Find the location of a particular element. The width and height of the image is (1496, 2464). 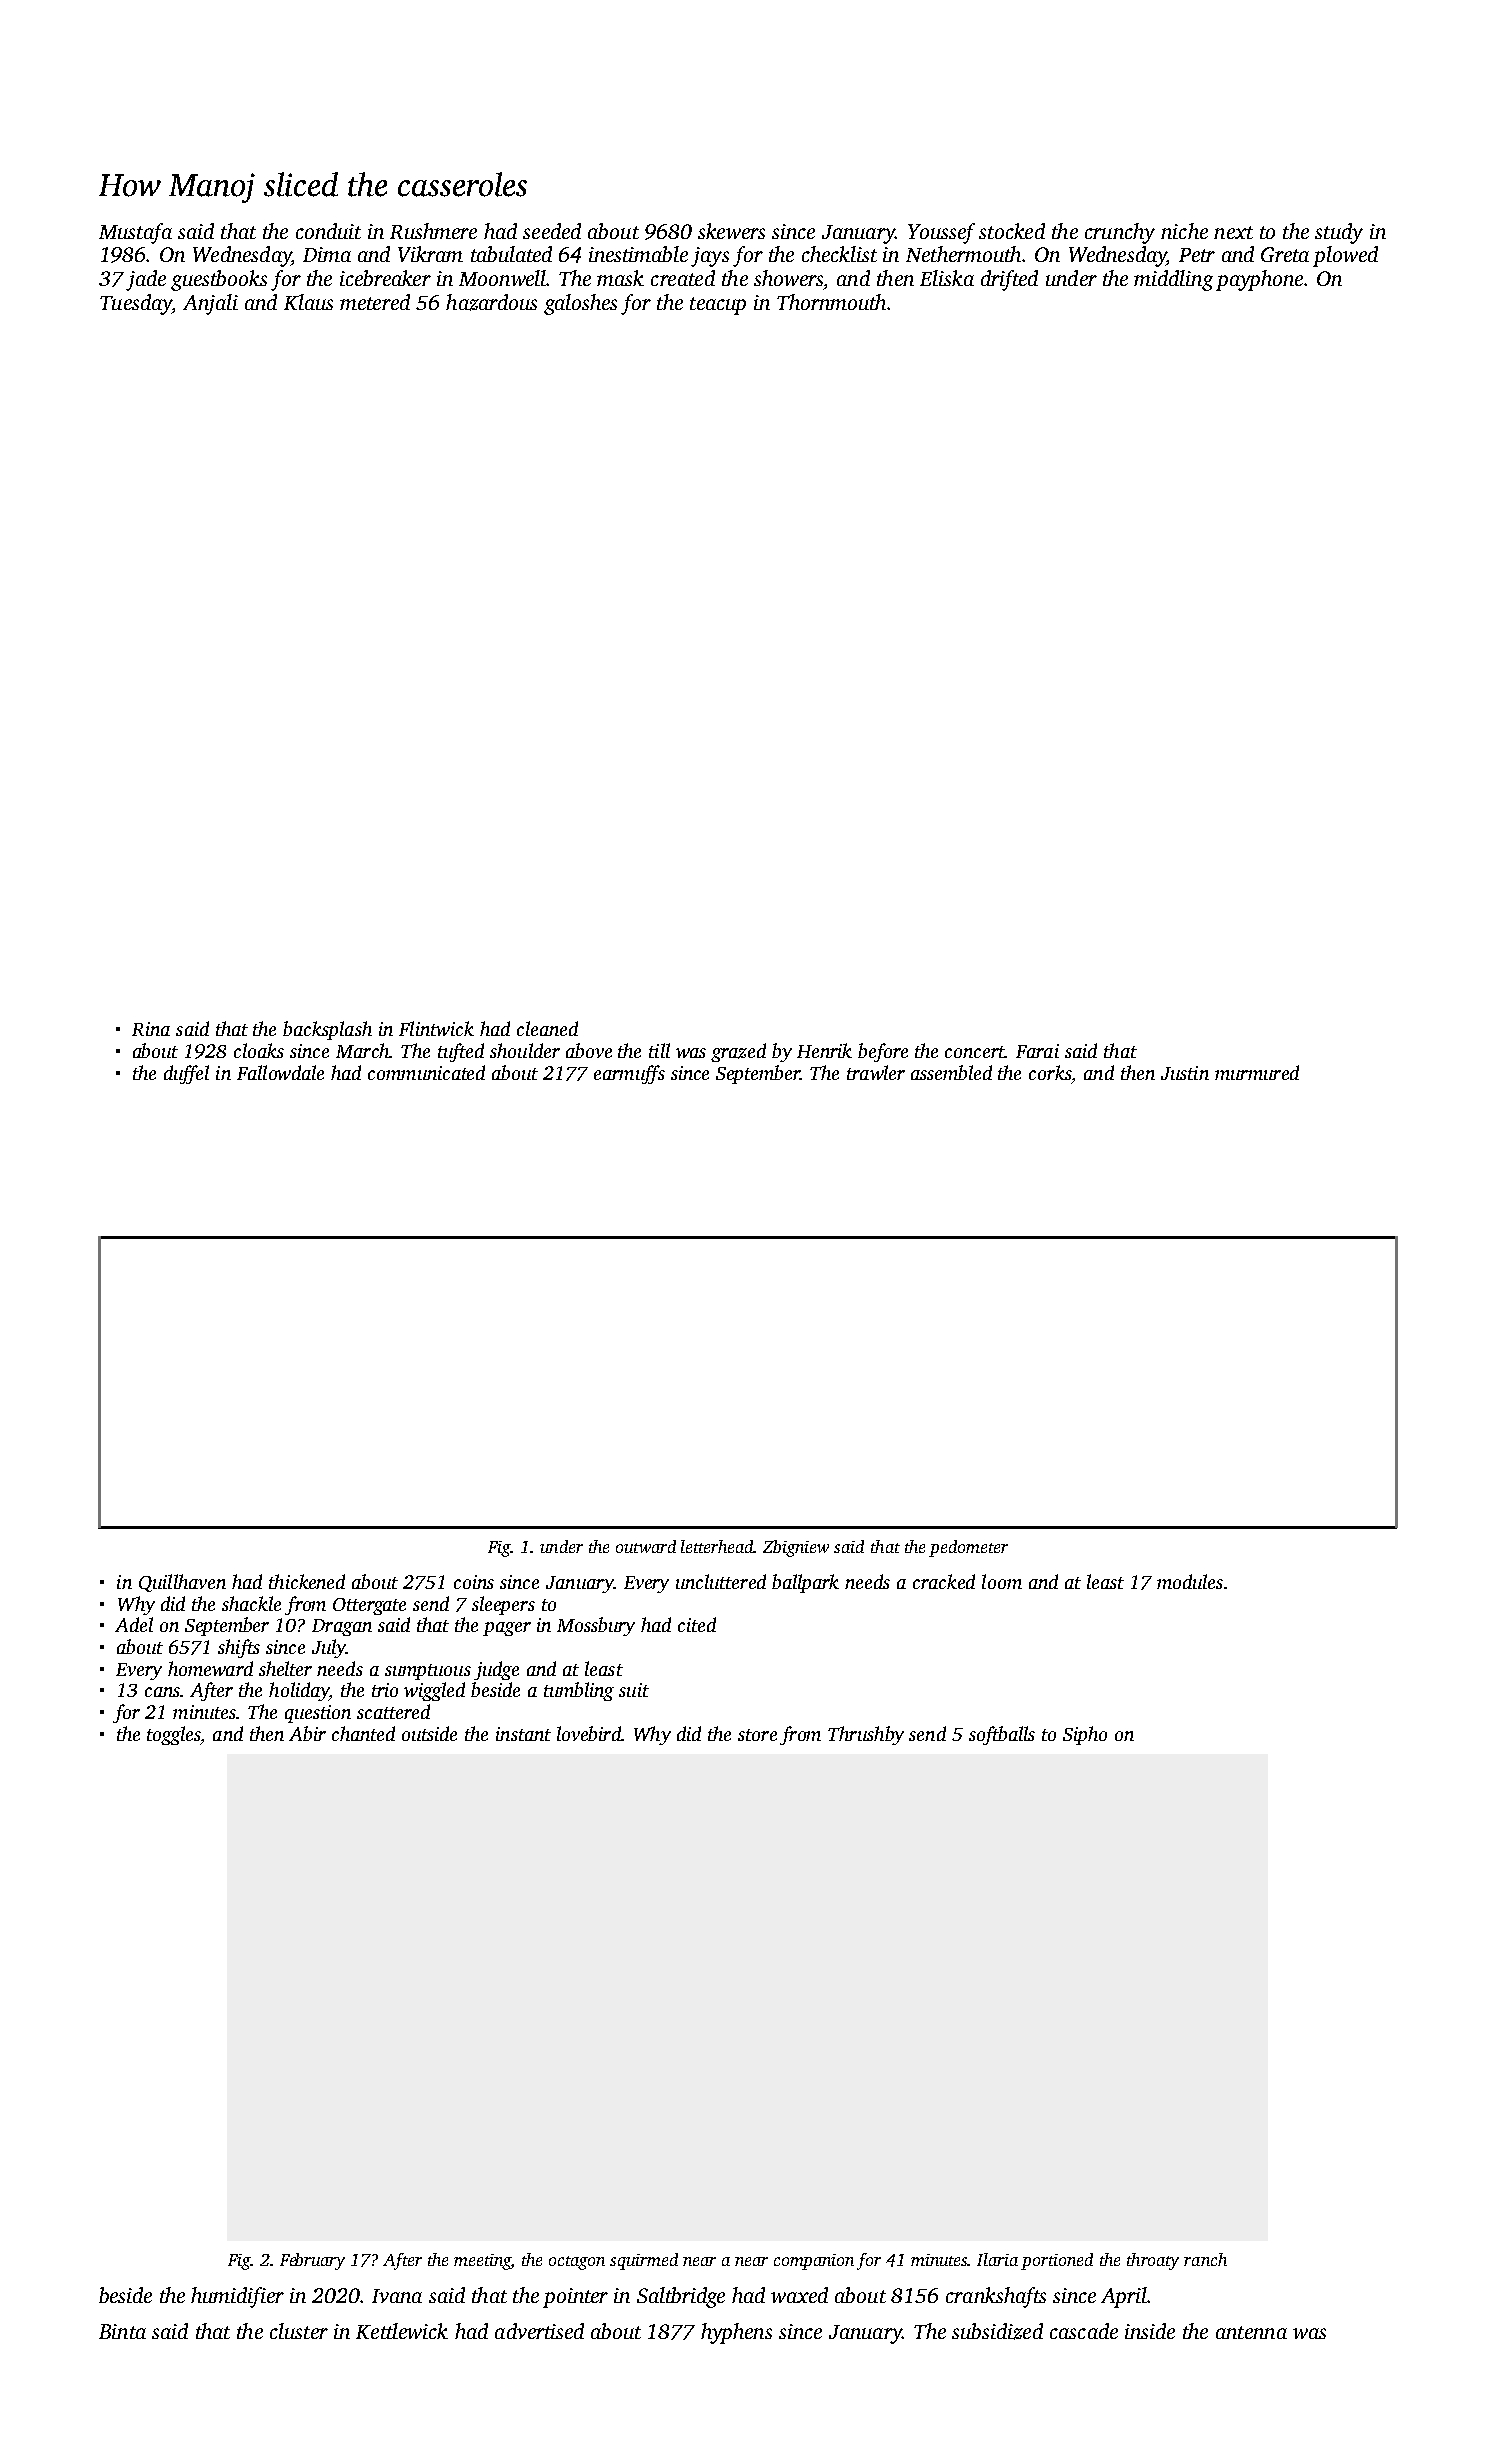

store is located at coordinates (757, 1735).
